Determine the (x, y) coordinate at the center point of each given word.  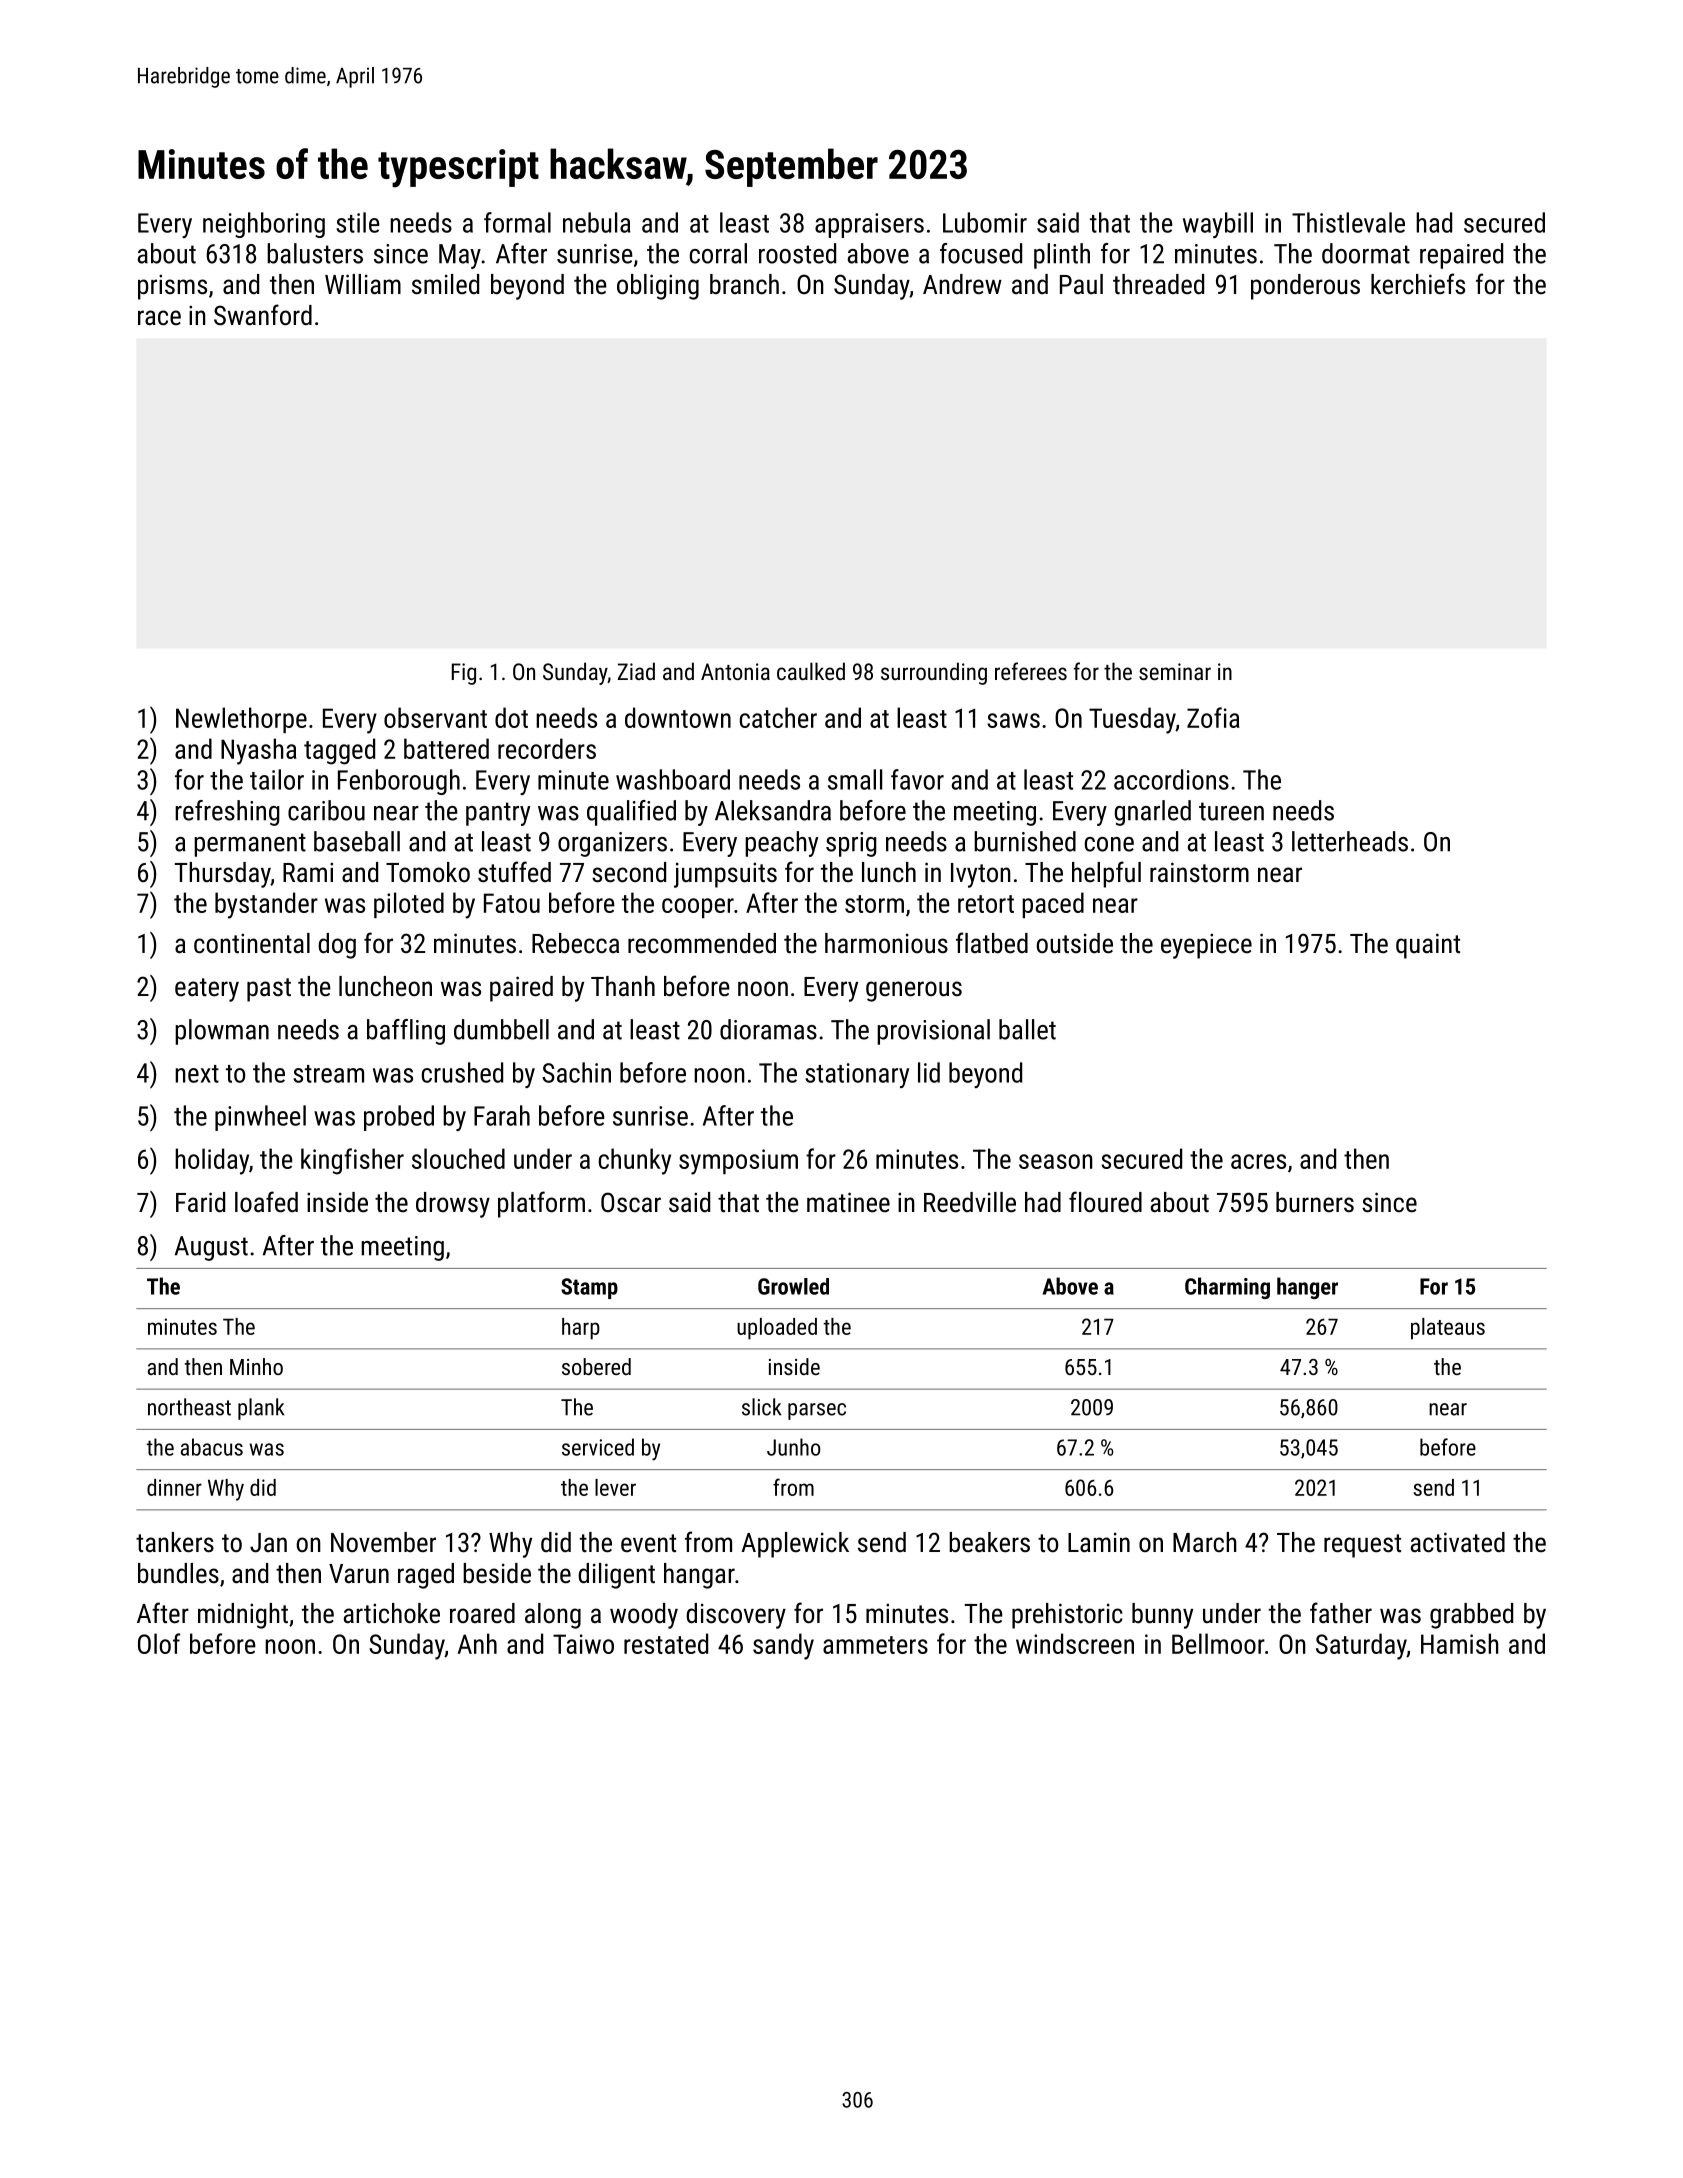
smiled (445, 284)
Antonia (735, 671)
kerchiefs (1418, 284)
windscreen (1075, 1643)
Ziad (636, 671)
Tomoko (428, 872)
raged (426, 1576)
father (1341, 1613)
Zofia (1213, 717)
